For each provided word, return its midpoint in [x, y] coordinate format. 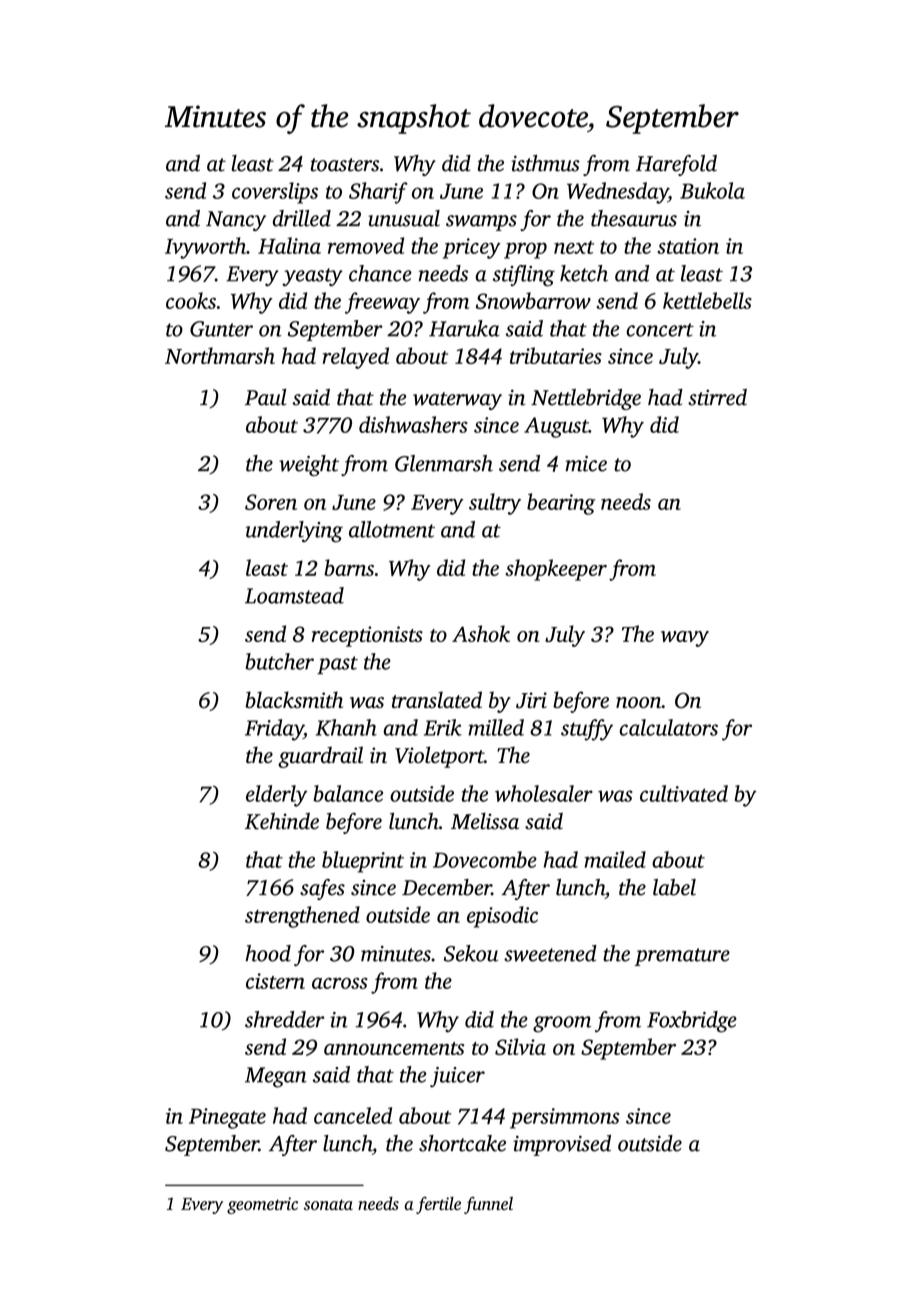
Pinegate [227, 1118]
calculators [669, 727]
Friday [274, 730]
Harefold [676, 165]
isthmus [545, 163]
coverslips [275, 193]
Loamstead [294, 595]
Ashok [481, 633]
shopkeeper [556, 570]
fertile [438, 1205]
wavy [685, 639]
